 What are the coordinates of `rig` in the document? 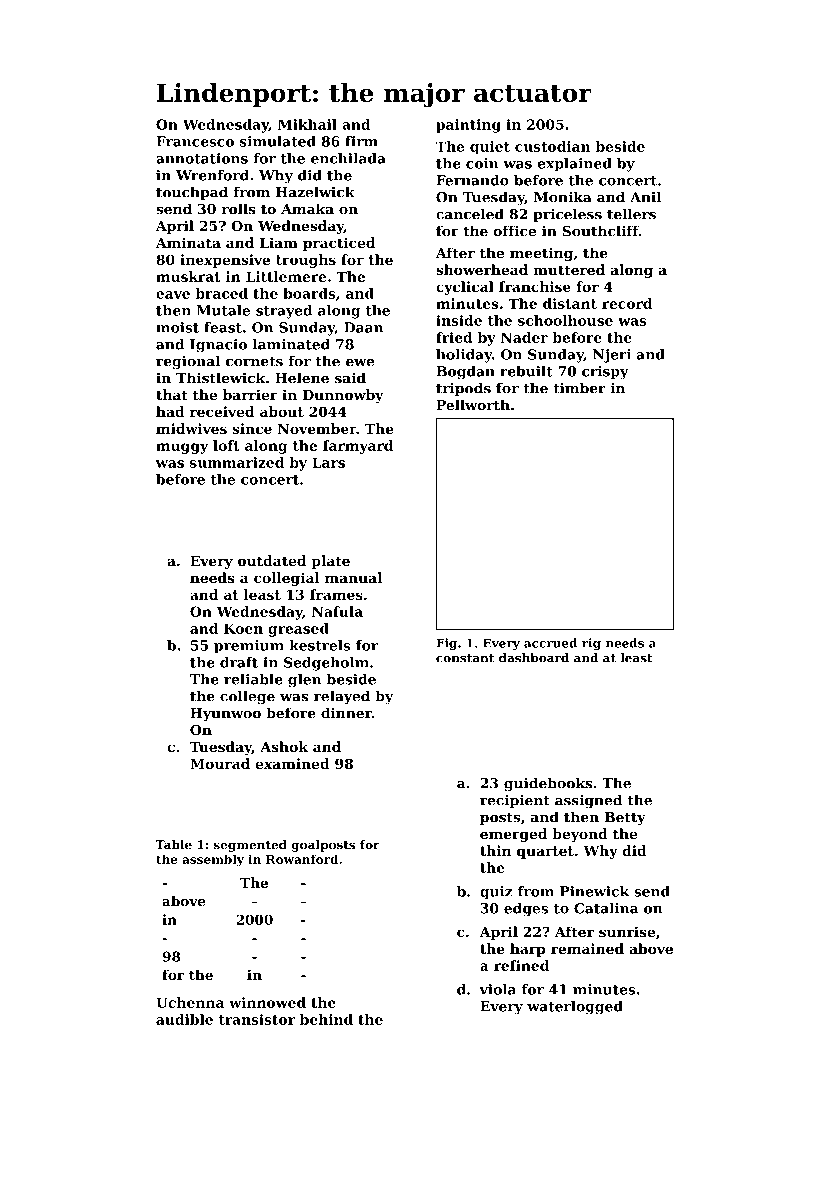 It's located at (591, 644).
